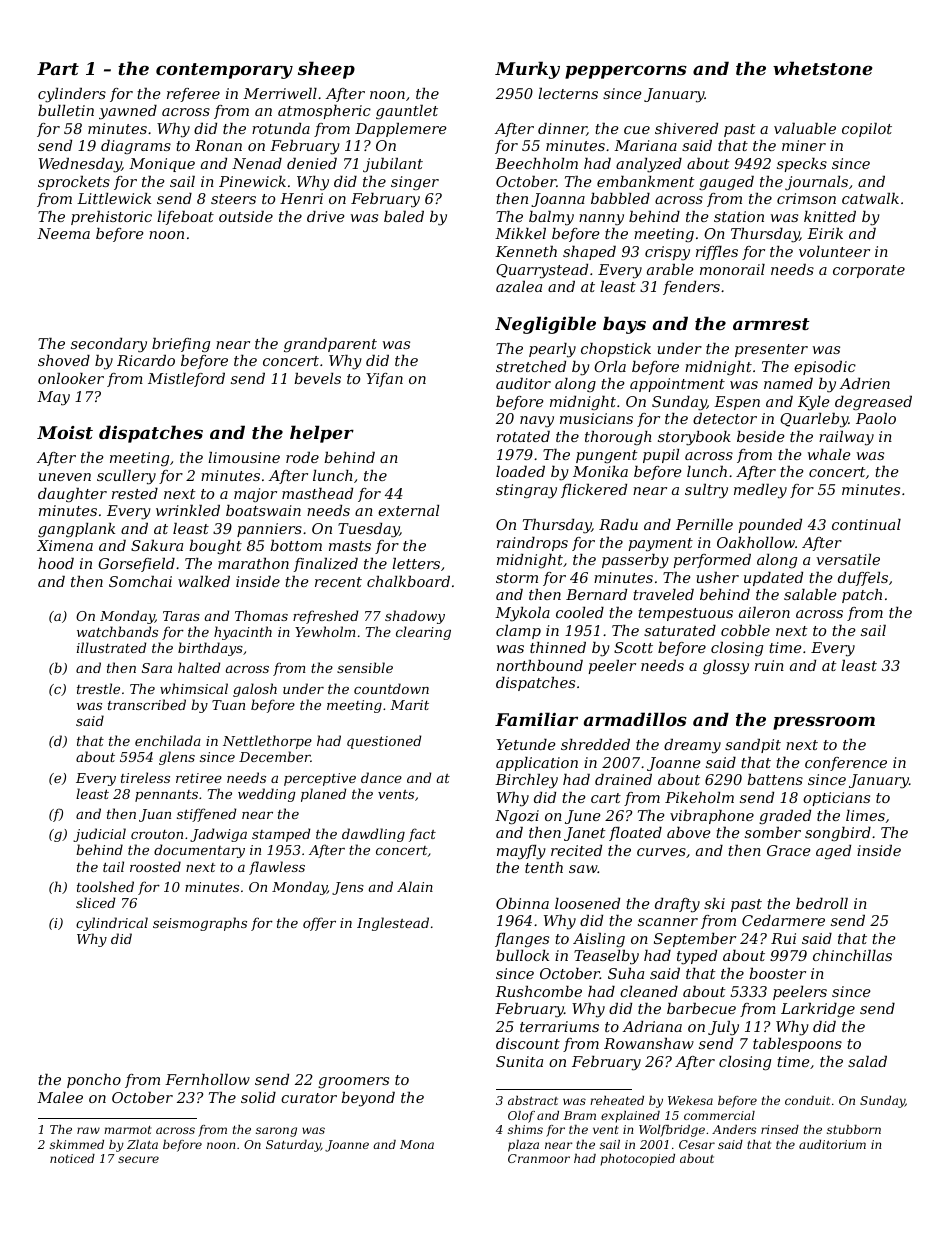 This page has height=1233, width=952. Describe the element at coordinates (80, 165) in the page. I see `Wednesday` at that location.
